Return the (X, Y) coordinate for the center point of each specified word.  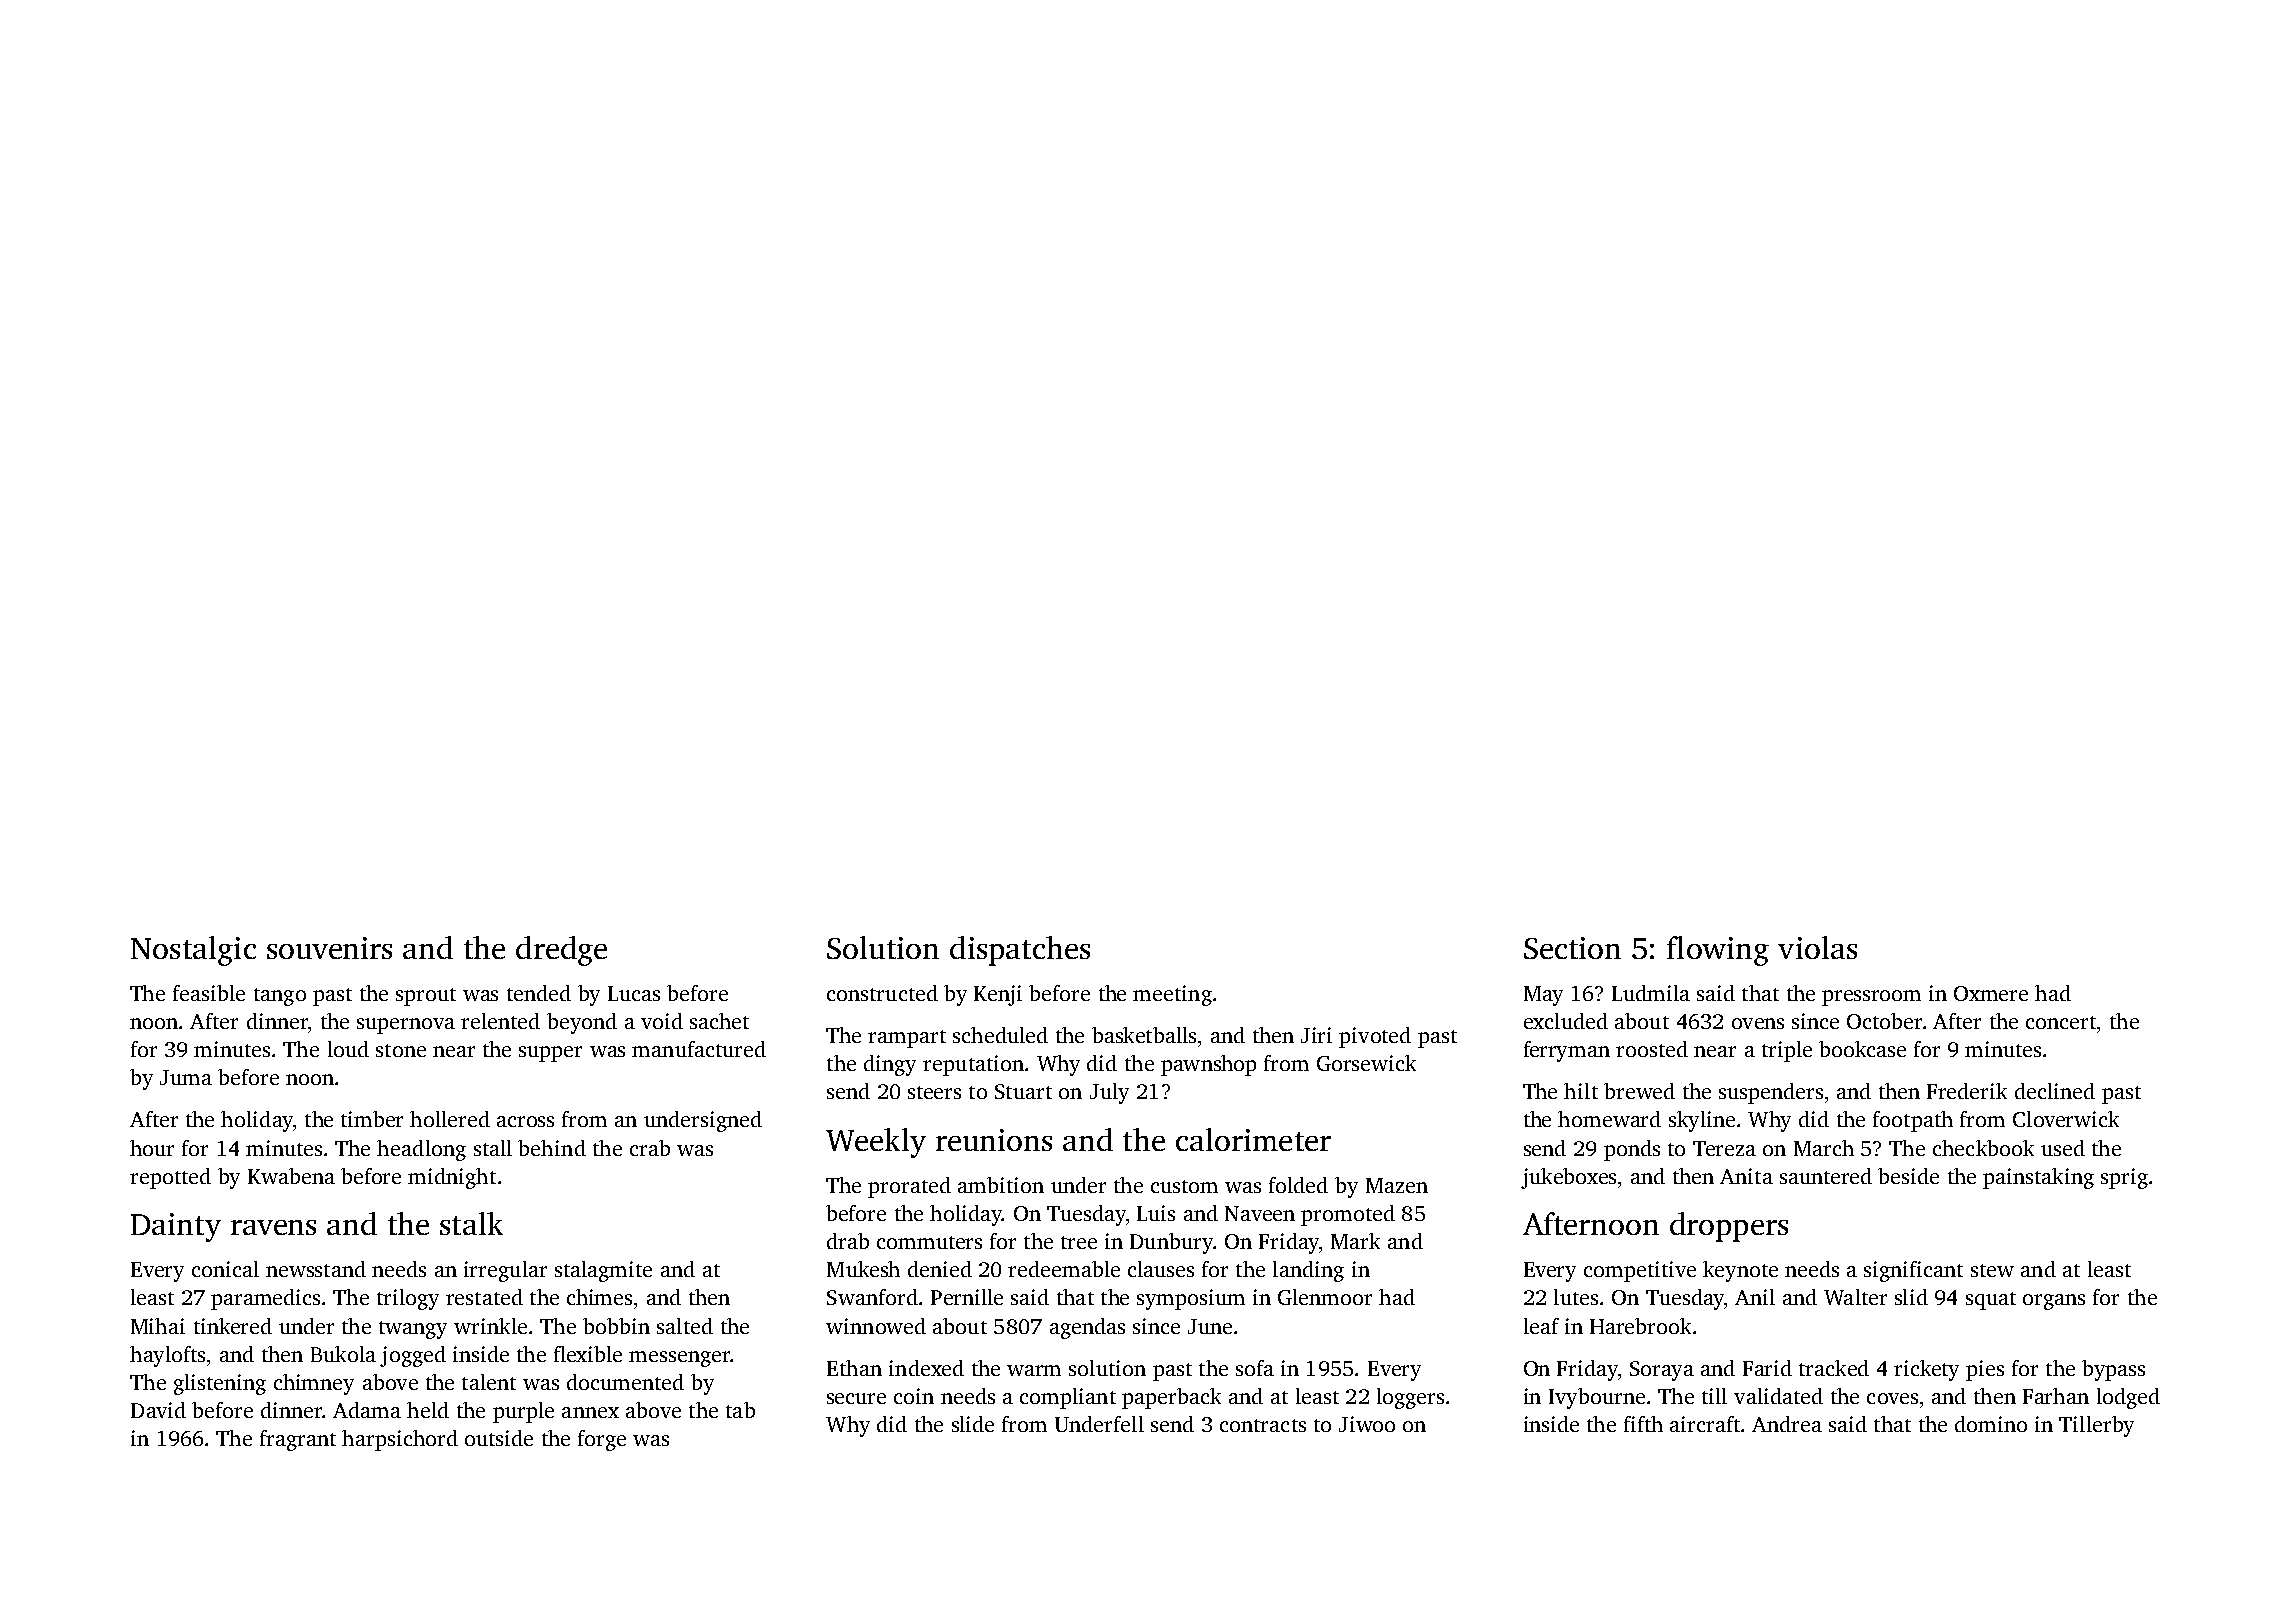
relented (500, 1021)
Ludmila (1651, 993)
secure (856, 1398)
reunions (994, 1140)
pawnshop (1208, 1065)
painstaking (2038, 1178)
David (158, 1410)
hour (152, 1148)
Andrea (1787, 1424)
